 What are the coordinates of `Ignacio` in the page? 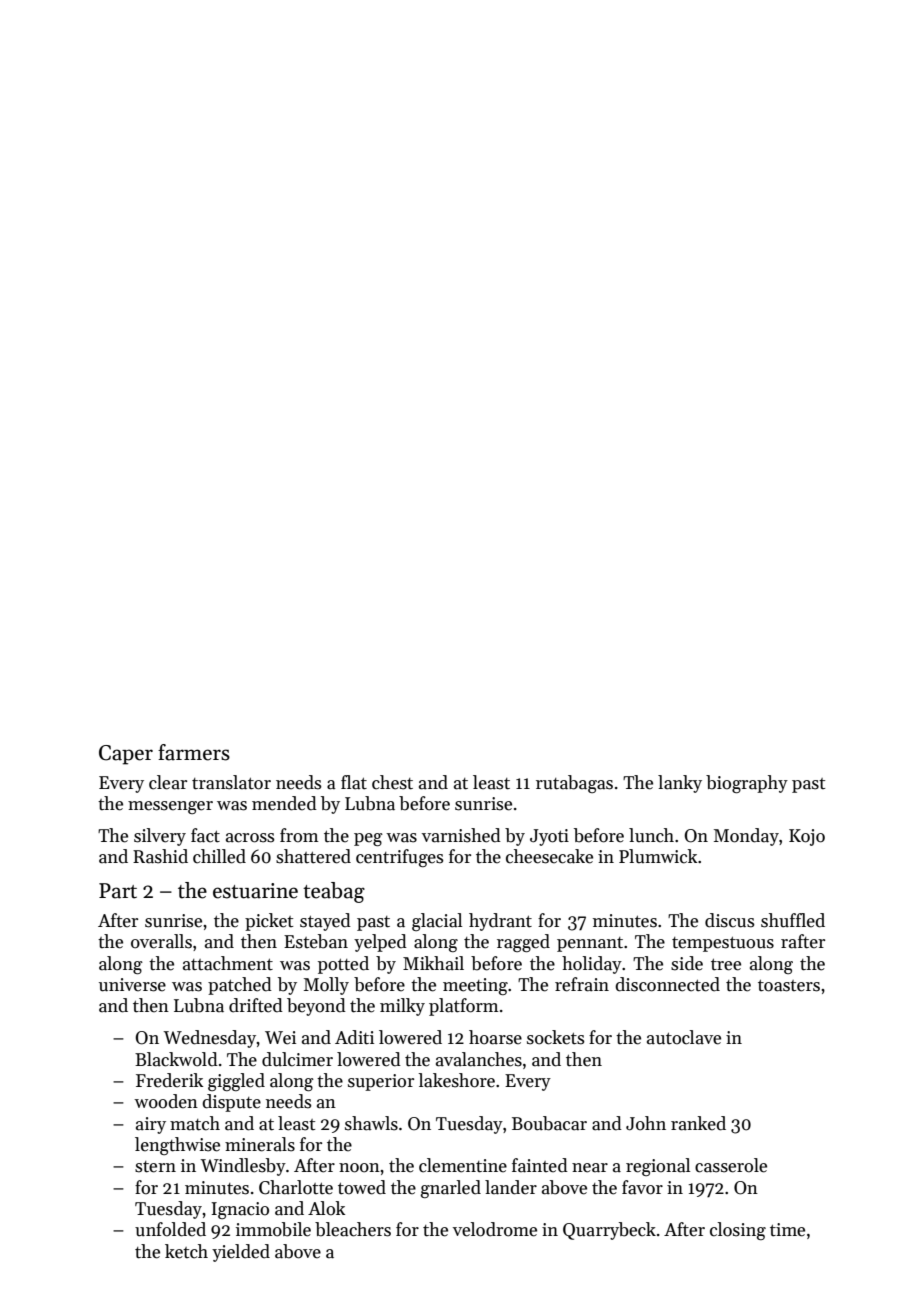 It's located at (240, 1210).
